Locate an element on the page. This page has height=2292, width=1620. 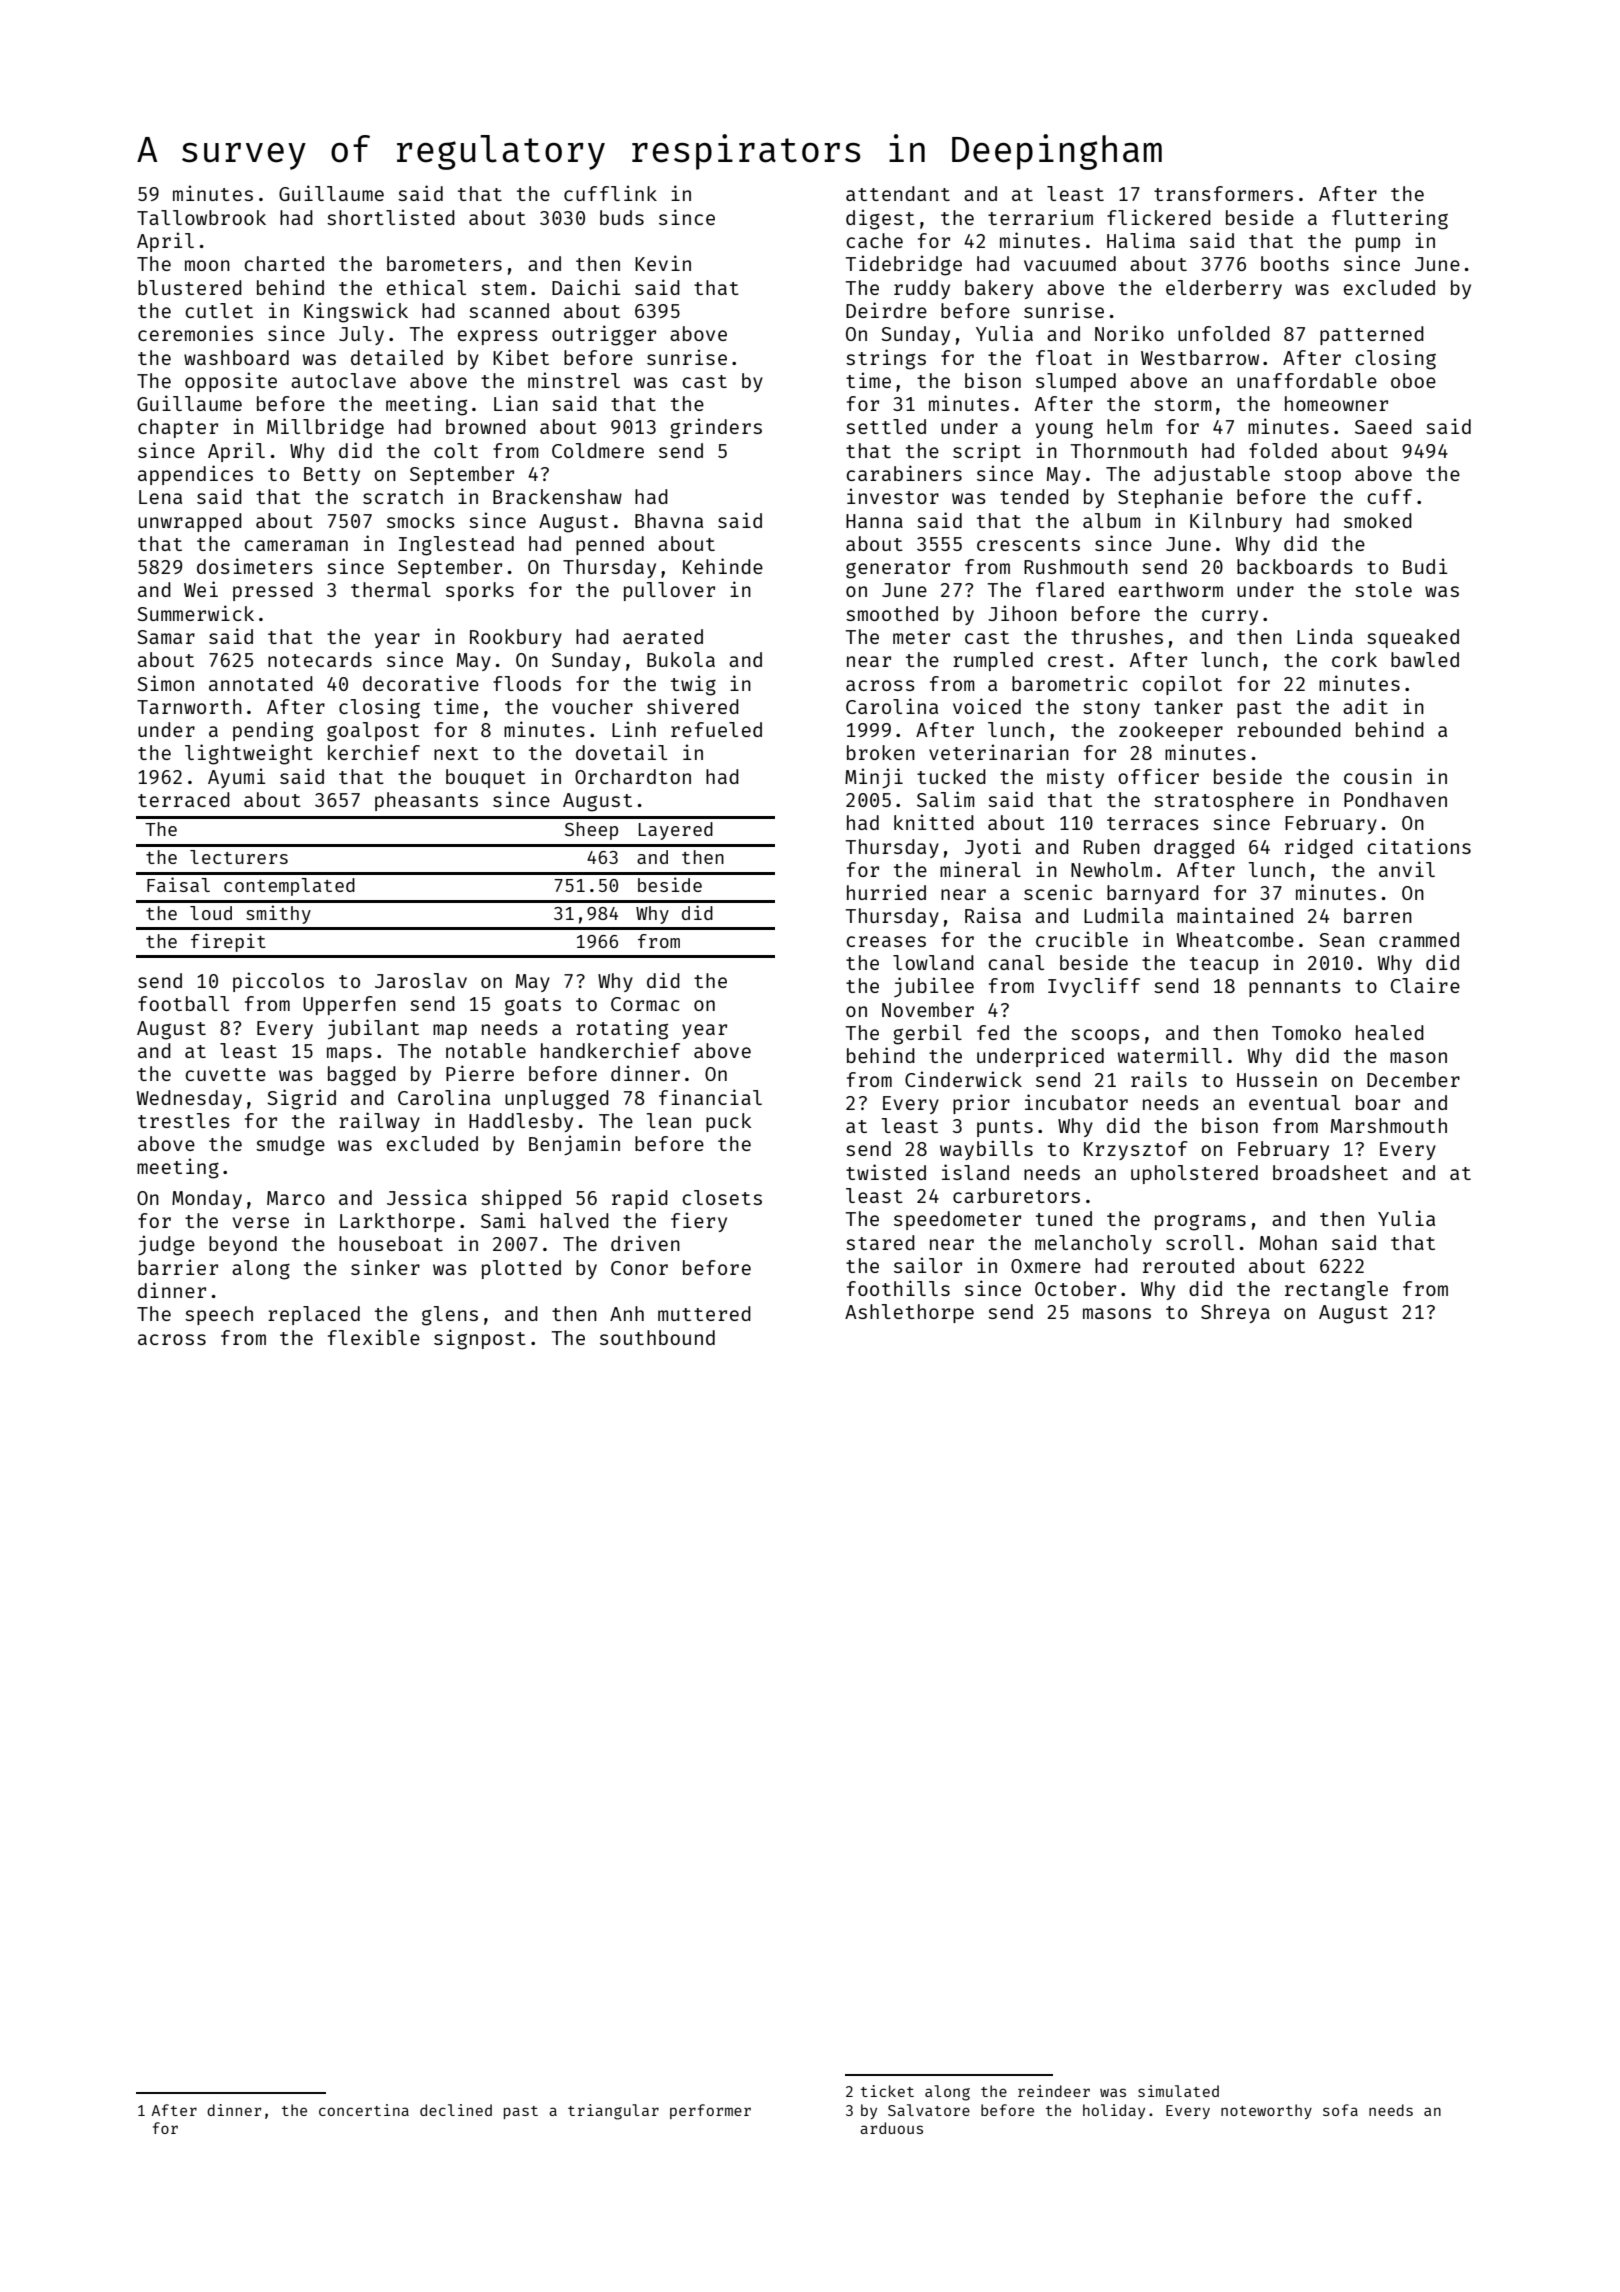
transformers is located at coordinates (1223, 193).
